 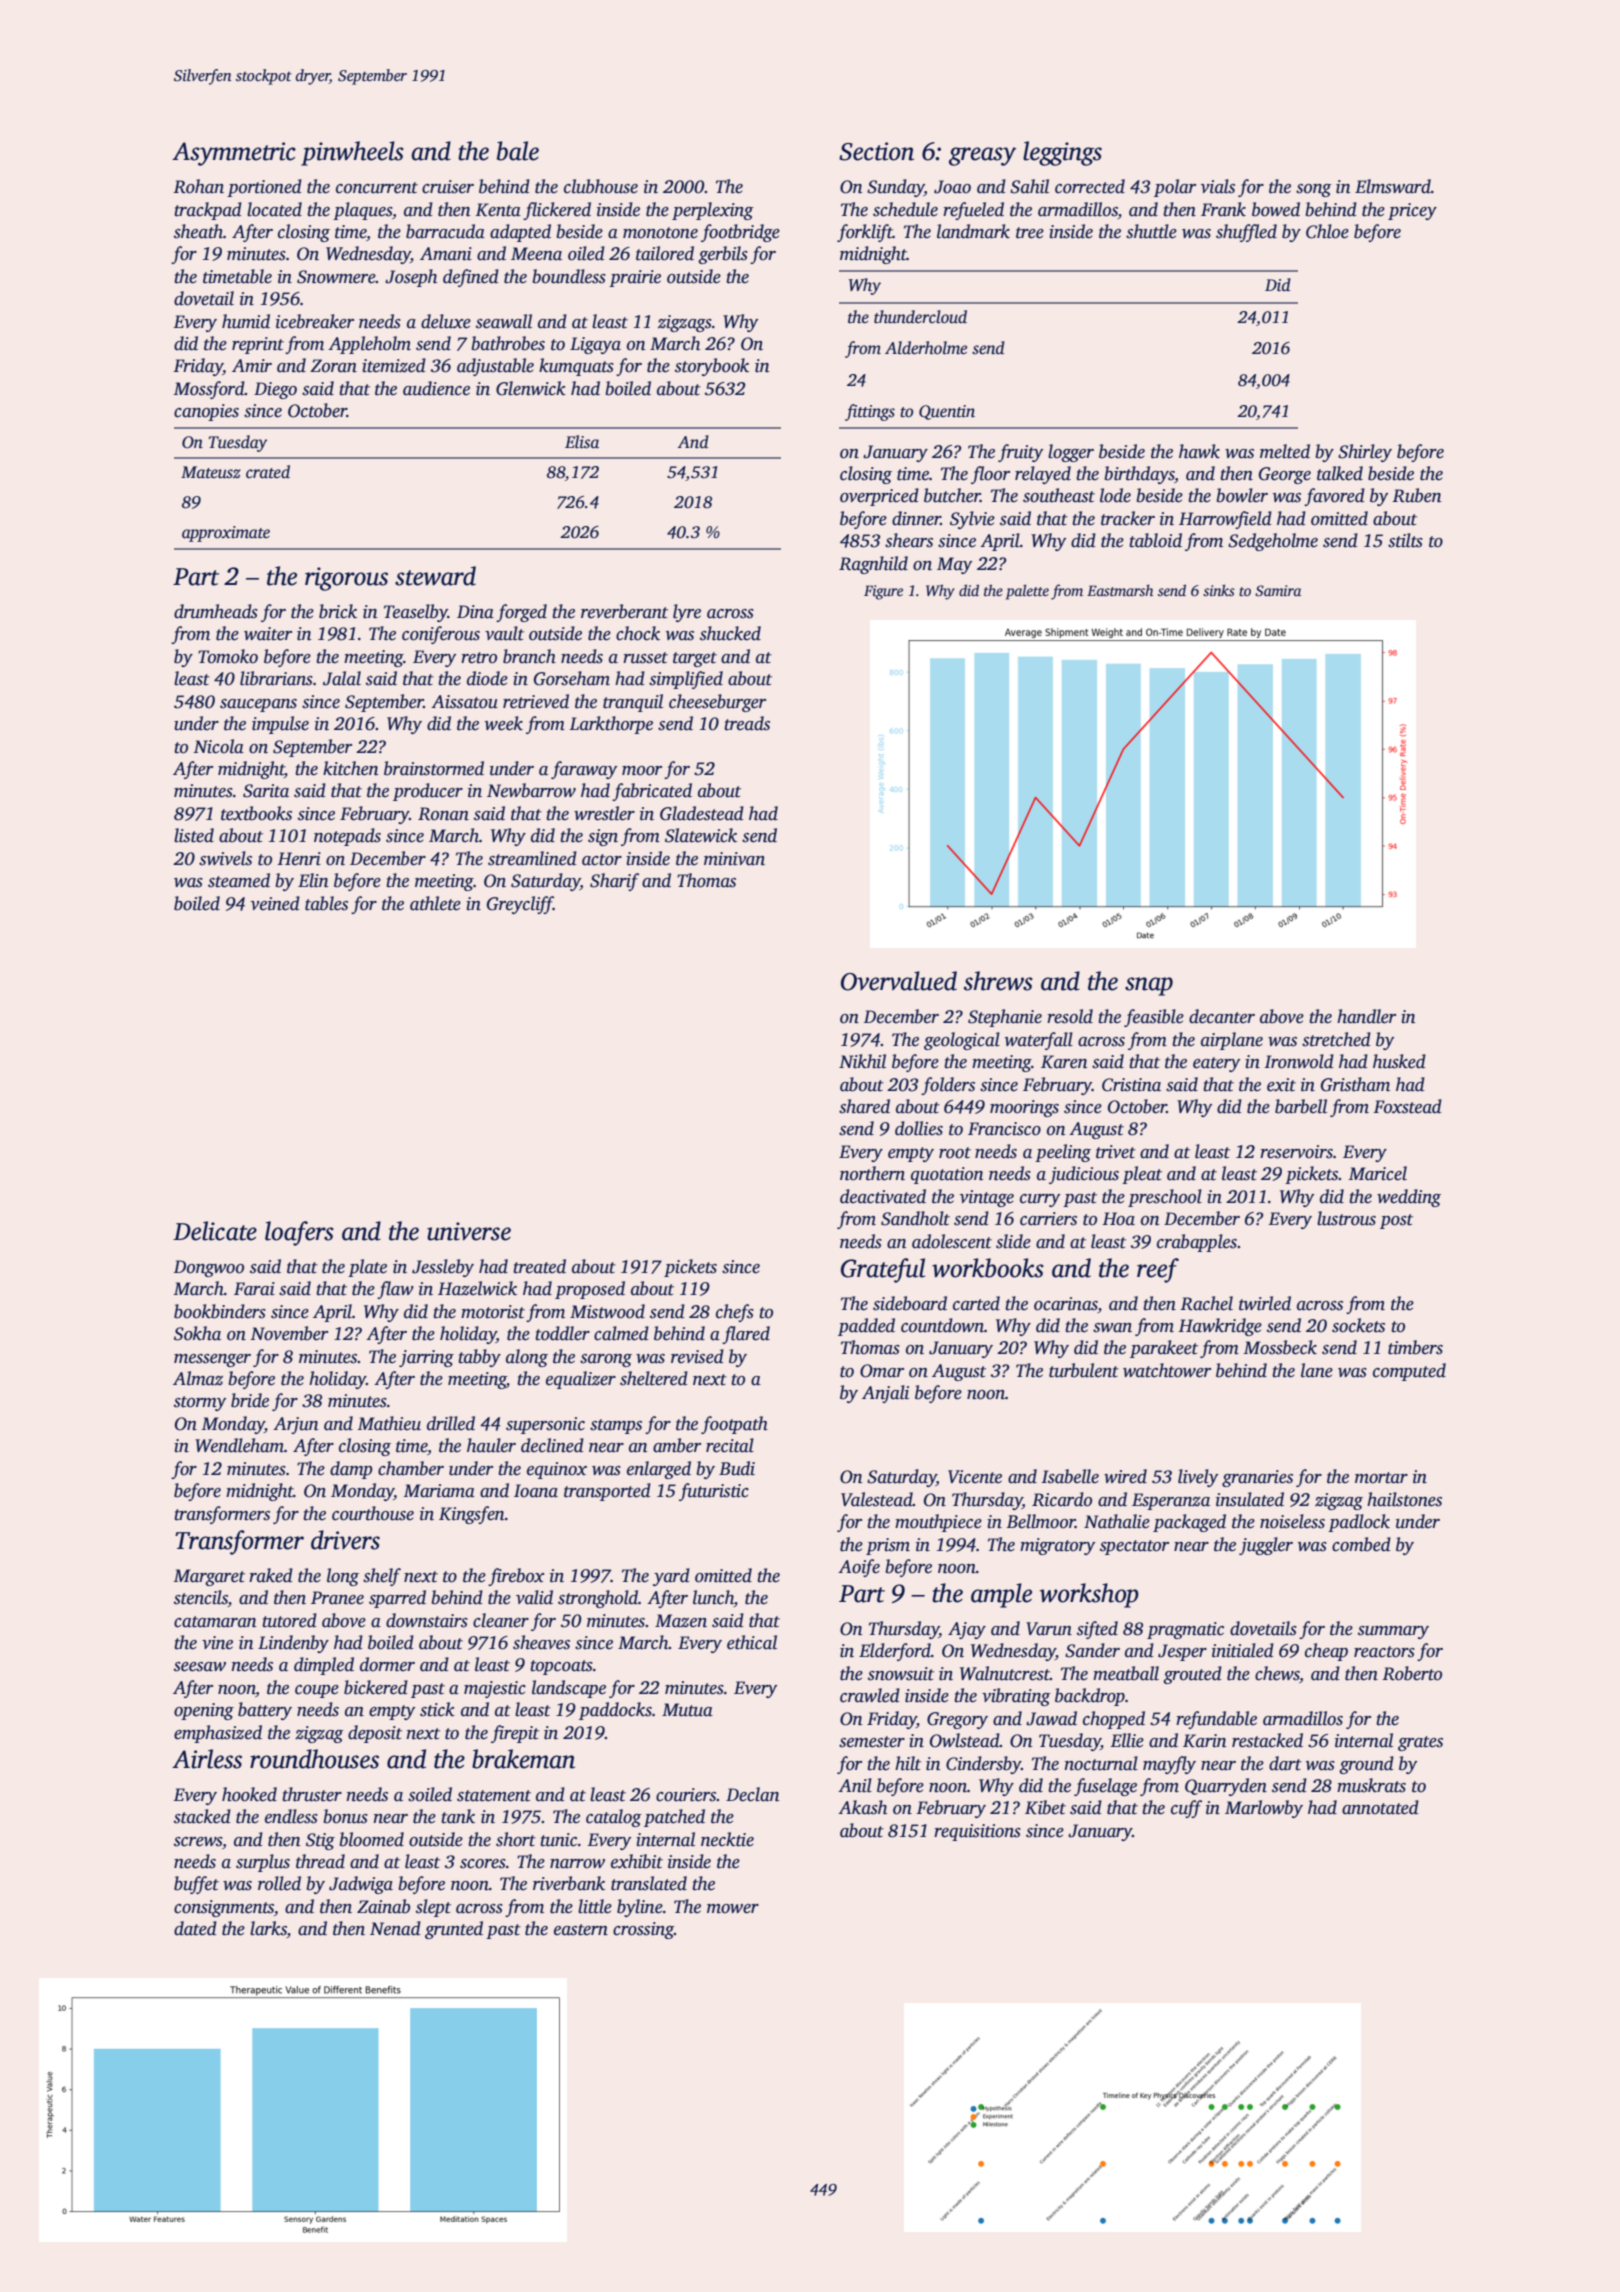 I want to click on Farai, so click(x=254, y=1289).
